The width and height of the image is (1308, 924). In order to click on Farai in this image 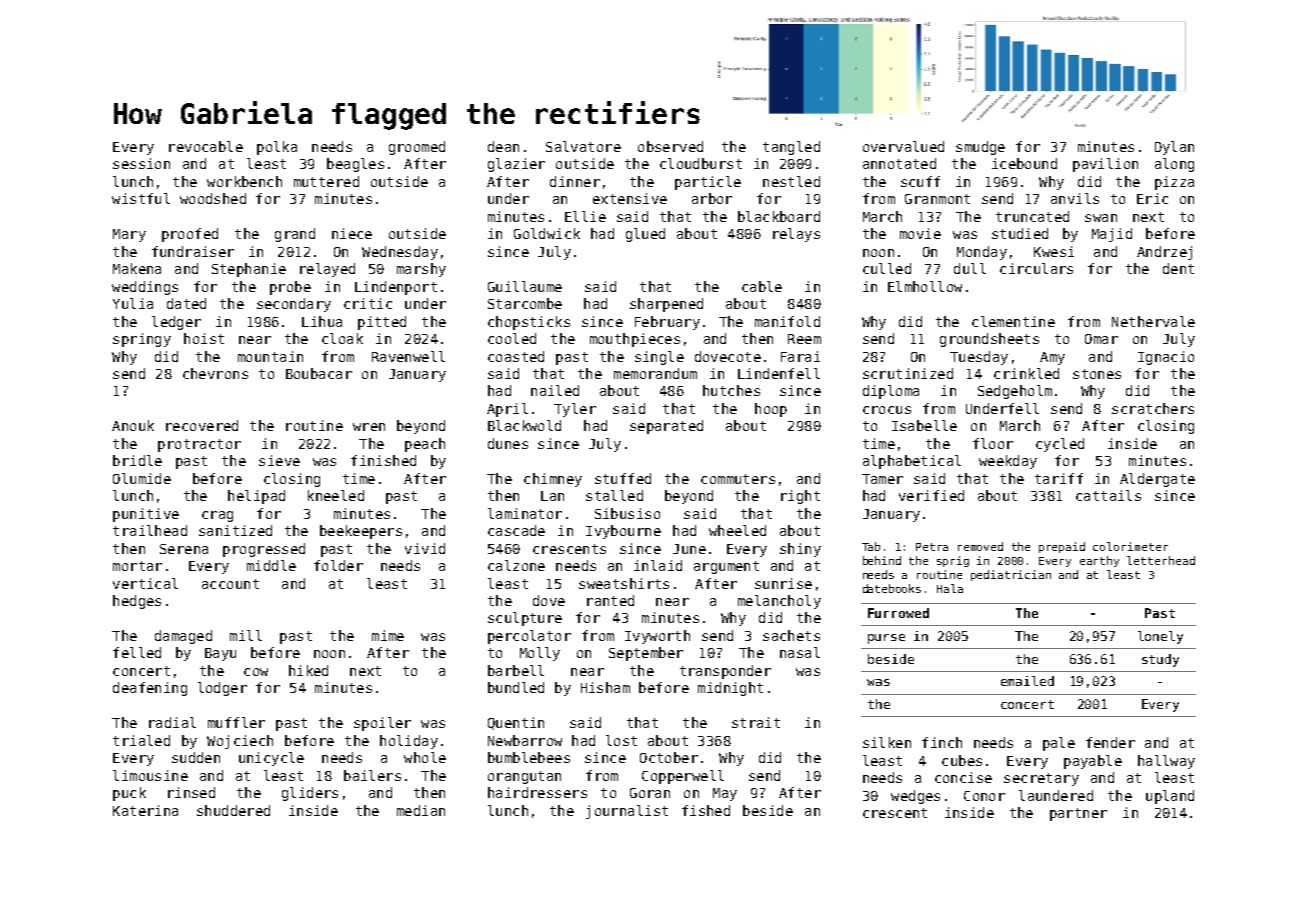, I will do `click(800, 356)`.
